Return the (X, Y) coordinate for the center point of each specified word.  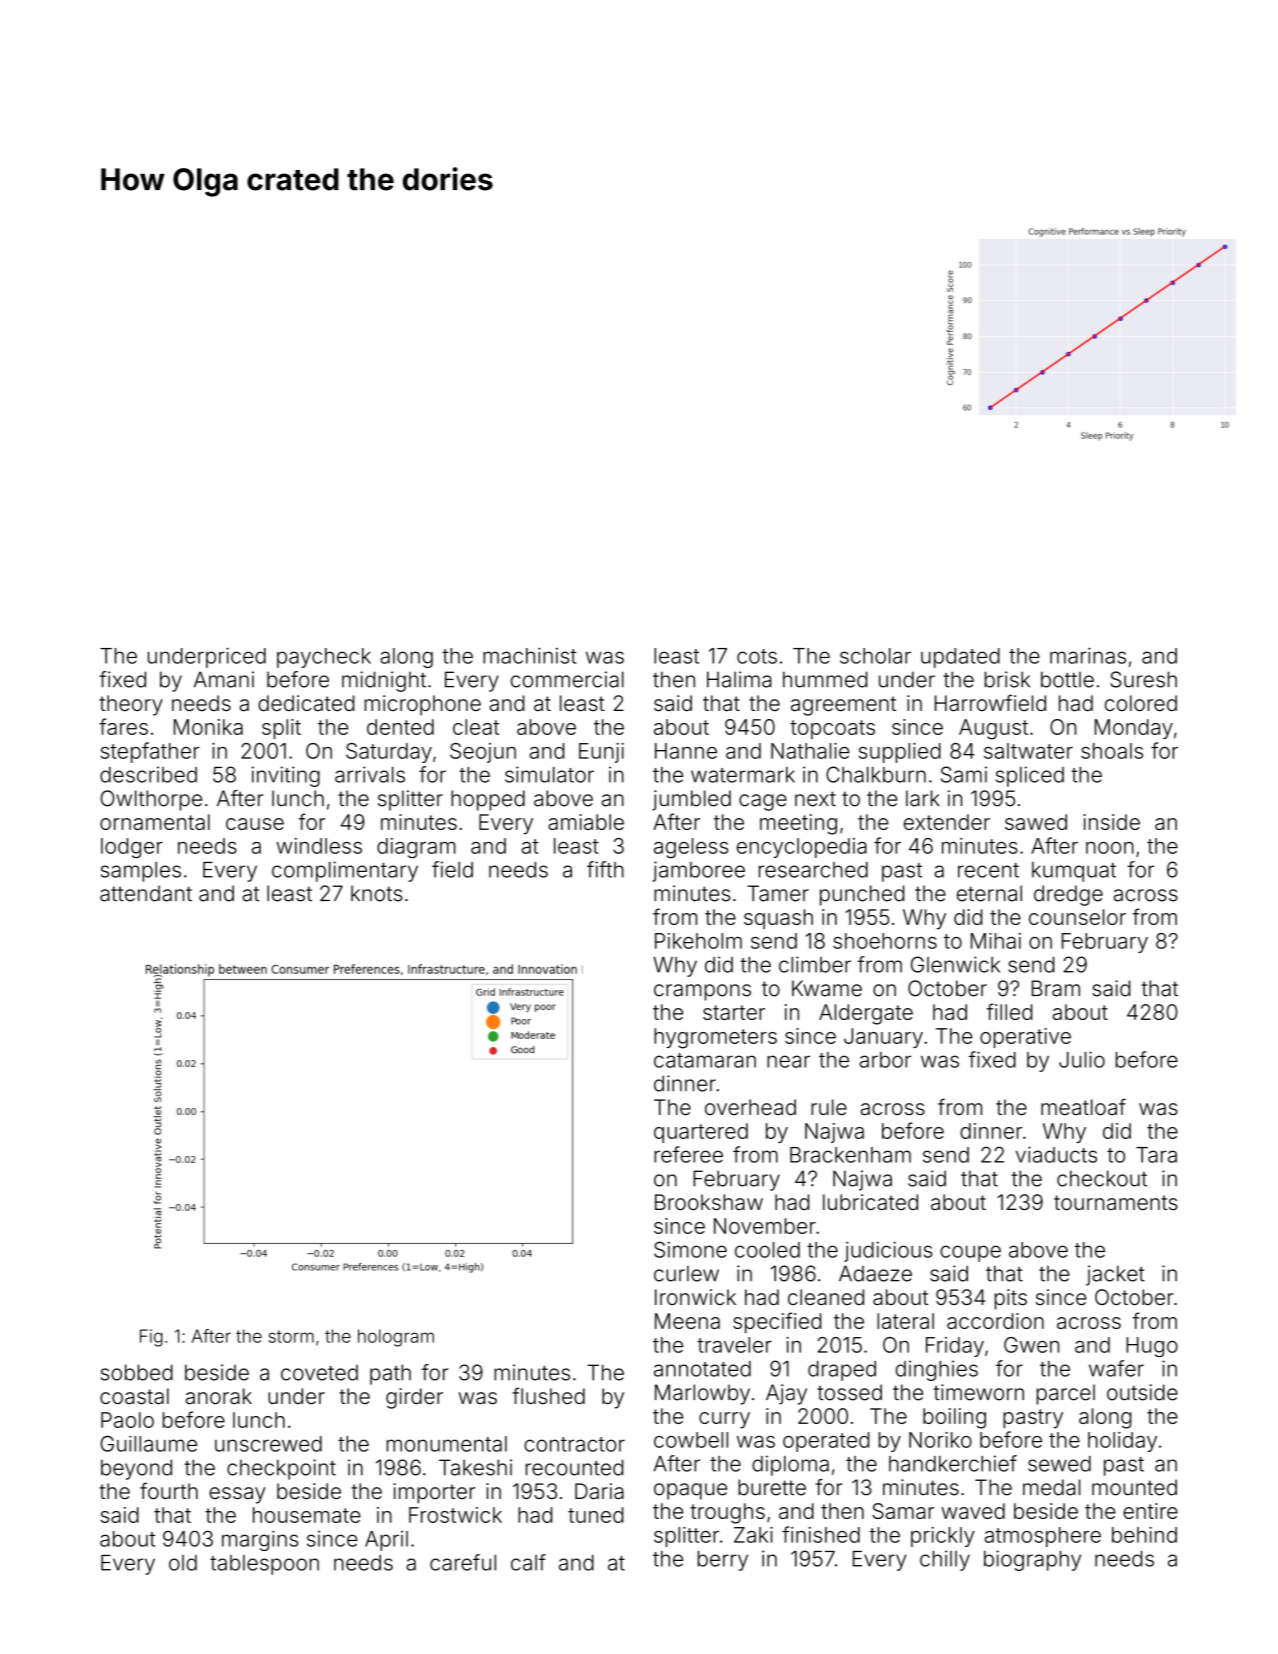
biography (1032, 1560)
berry (723, 1561)
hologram (396, 1338)
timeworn (979, 1392)
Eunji (601, 753)
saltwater (1028, 751)
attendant (146, 893)
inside (1112, 822)
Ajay (786, 1394)
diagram (416, 848)
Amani (224, 679)
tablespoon (264, 1565)
